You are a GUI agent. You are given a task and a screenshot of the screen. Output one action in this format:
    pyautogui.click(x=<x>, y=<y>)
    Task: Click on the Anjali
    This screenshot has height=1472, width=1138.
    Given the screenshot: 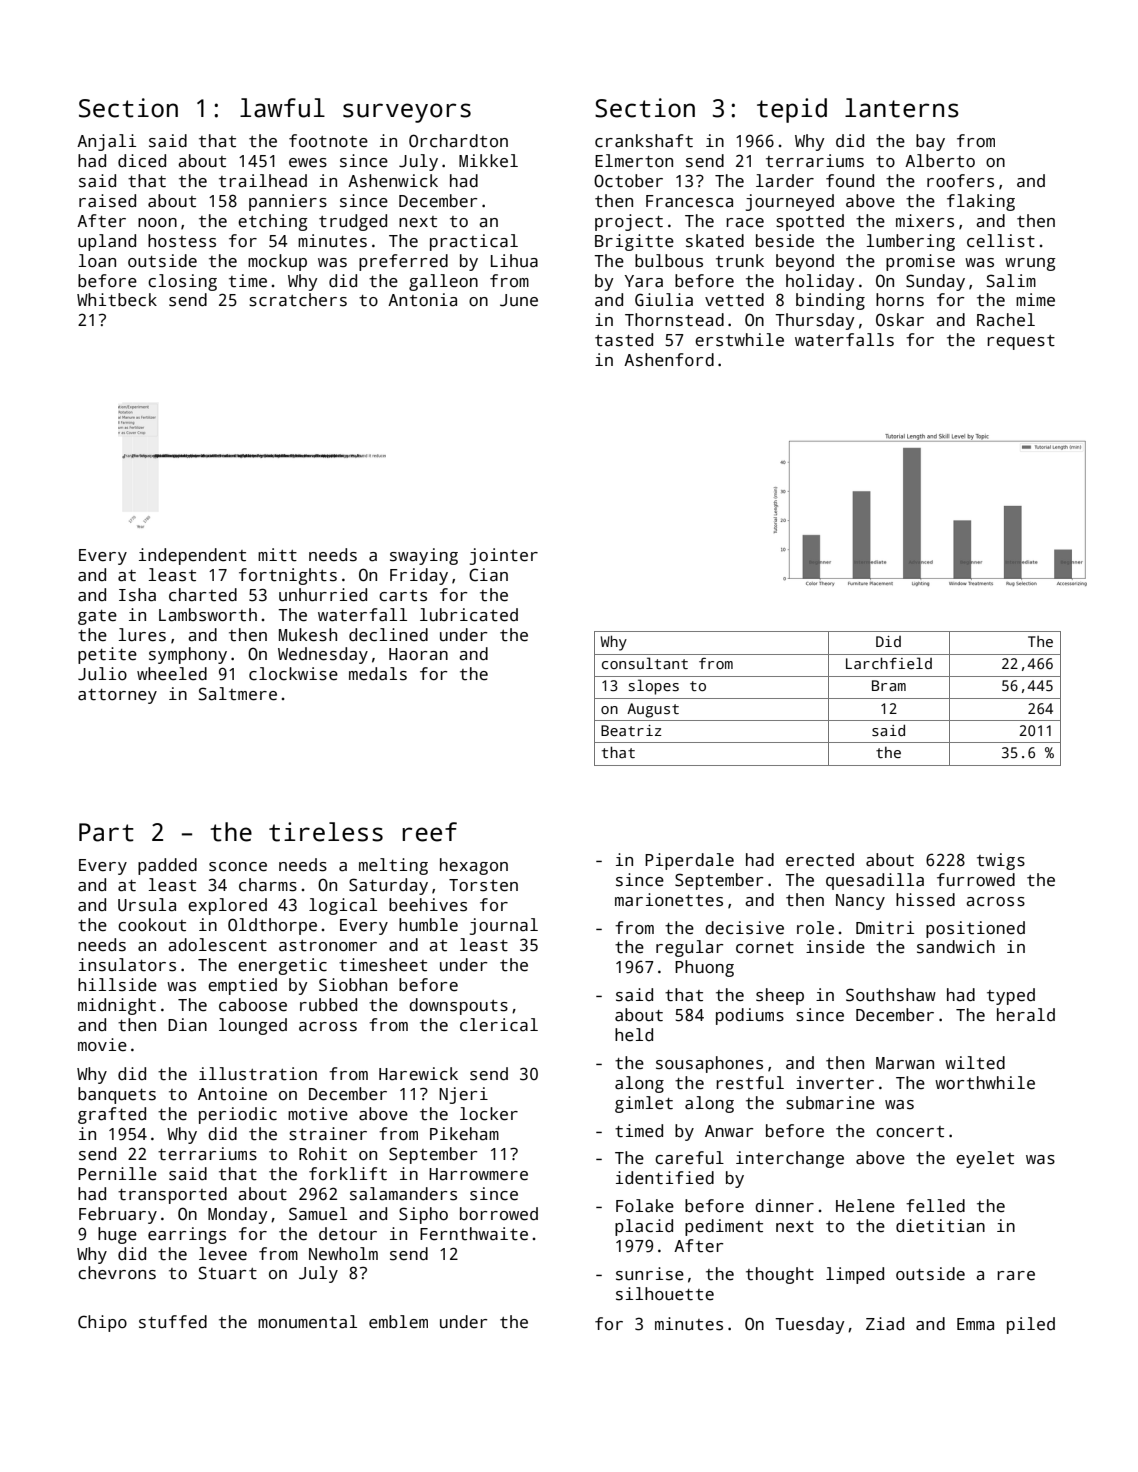 What is the action you would take?
    pyautogui.click(x=106, y=142)
